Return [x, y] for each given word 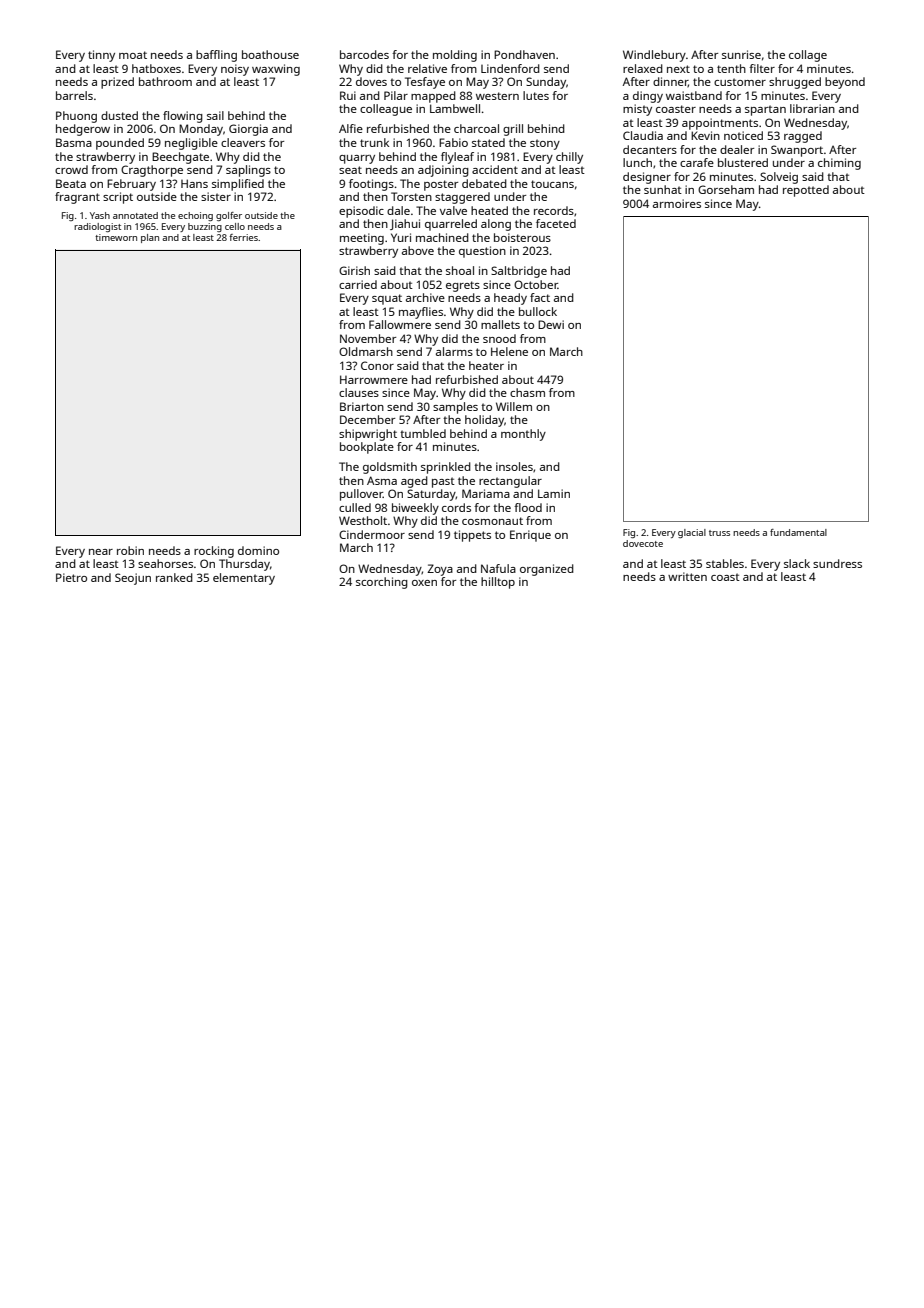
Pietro [71, 577]
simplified [238, 185]
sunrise [741, 54]
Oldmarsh [366, 351]
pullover [361, 495]
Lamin [554, 493]
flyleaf [457, 158]
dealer [737, 149]
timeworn [116, 237]
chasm [527, 392]
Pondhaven [524, 54]
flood [528, 507]
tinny [101, 56]
